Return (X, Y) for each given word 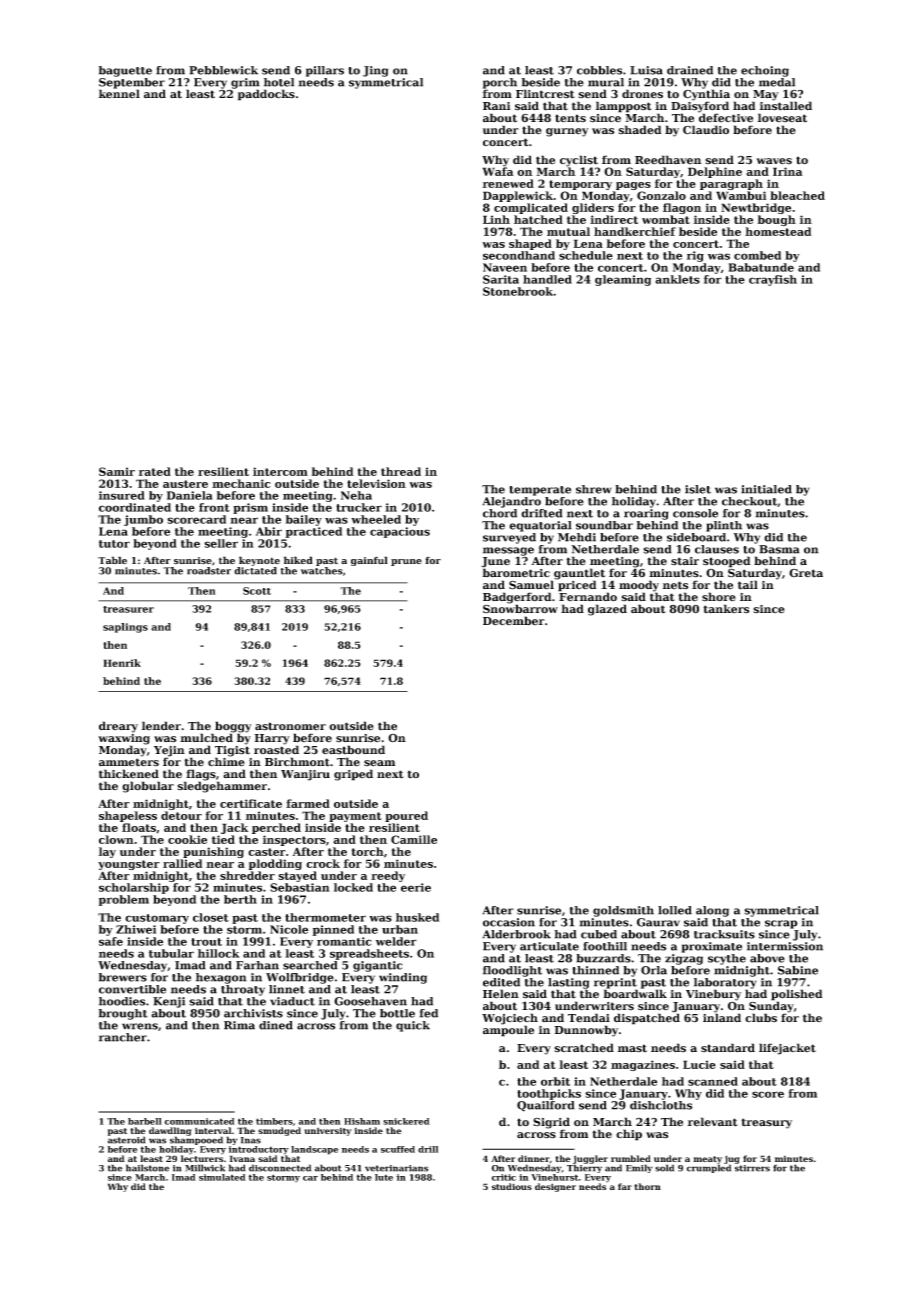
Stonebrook (518, 291)
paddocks (266, 95)
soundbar (604, 525)
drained (690, 70)
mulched (206, 738)
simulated (222, 1177)
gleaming (623, 280)
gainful (369, 561)
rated (155, 471)
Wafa (497, 171)
